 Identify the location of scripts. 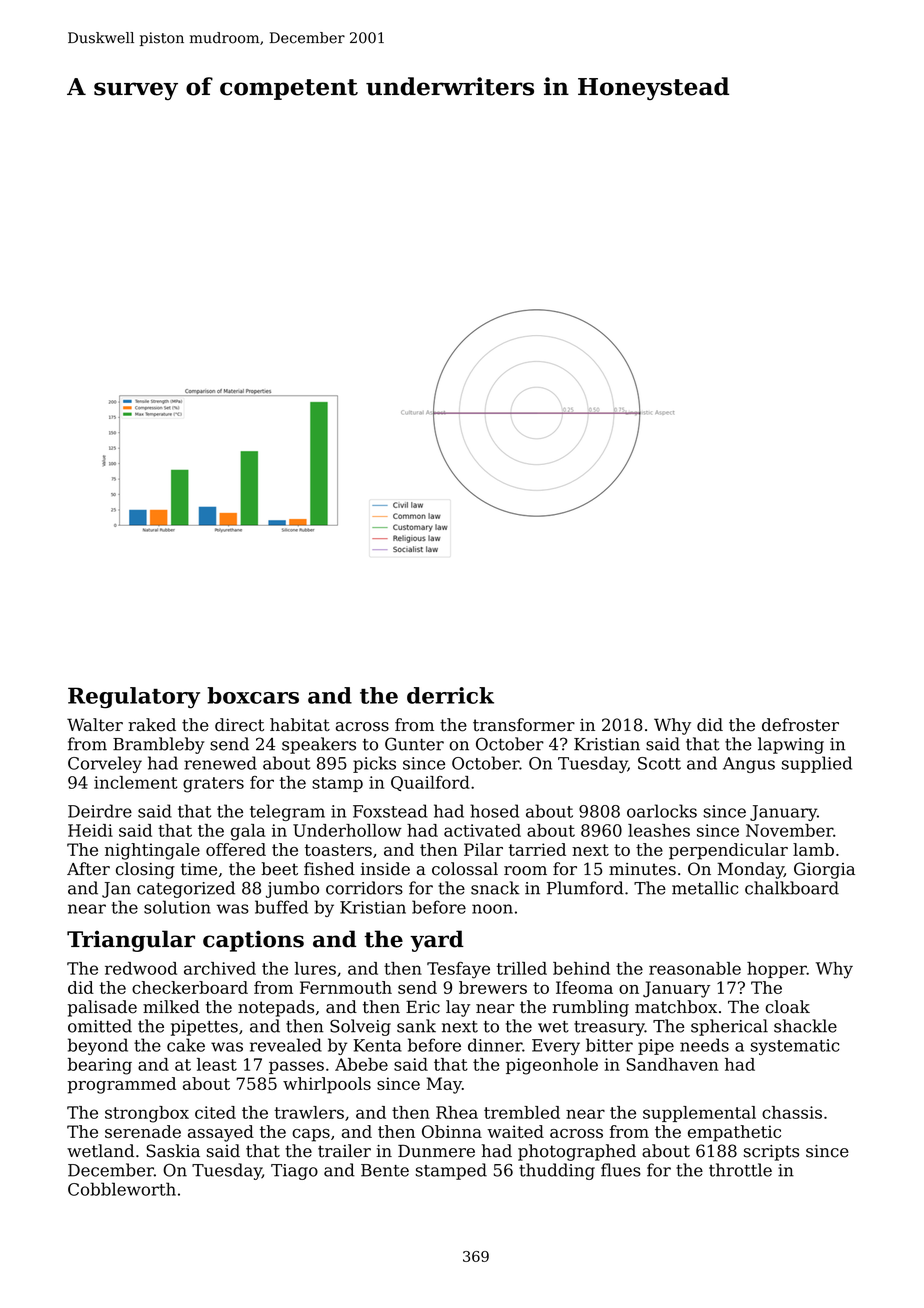
(771, 1153).
